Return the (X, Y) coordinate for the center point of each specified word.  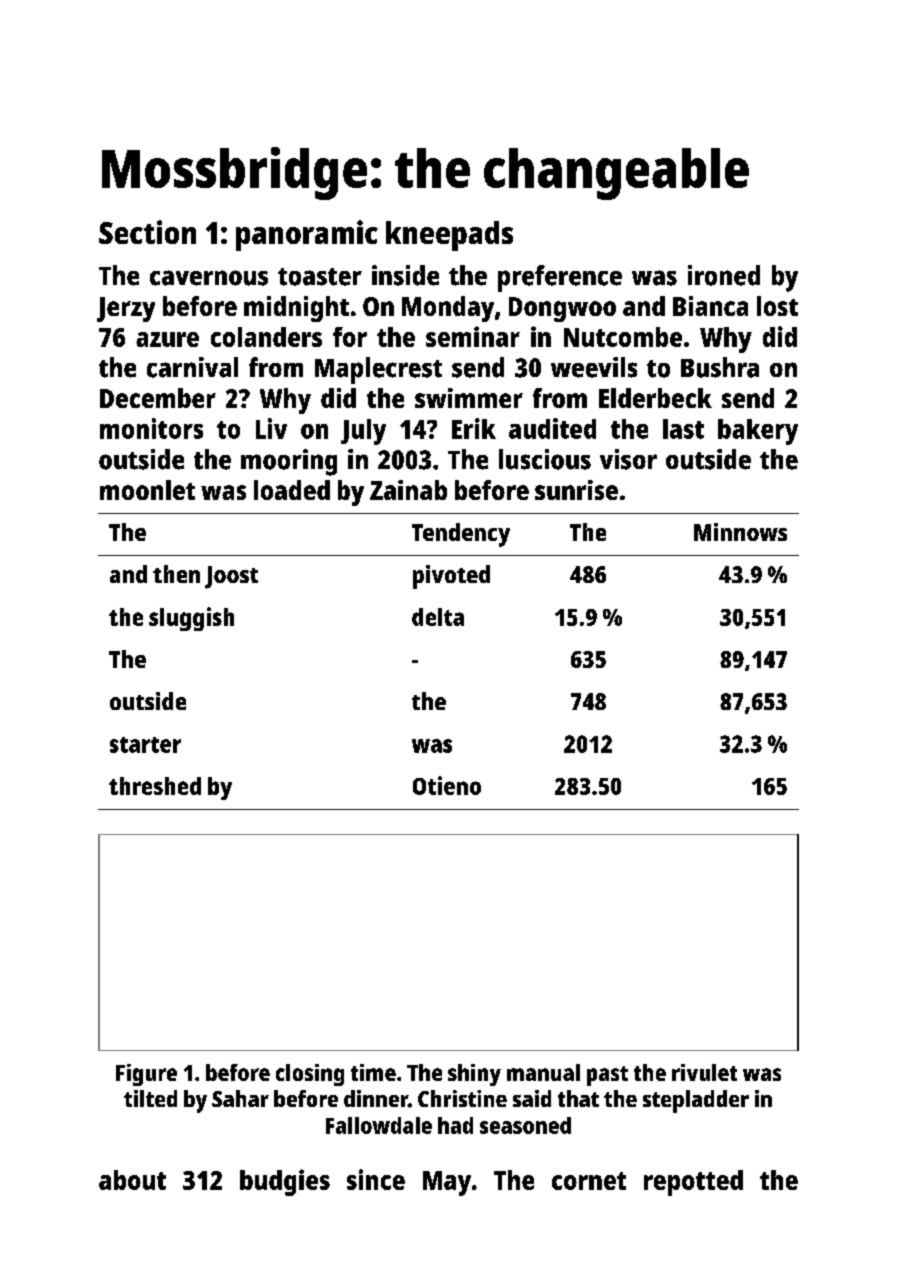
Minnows (740, 532)
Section (147, 232)
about (132, 1180)
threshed (155, 786)
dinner (376, 1098)
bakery (758, 432)
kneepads (449, 236)
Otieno (447, 785)
